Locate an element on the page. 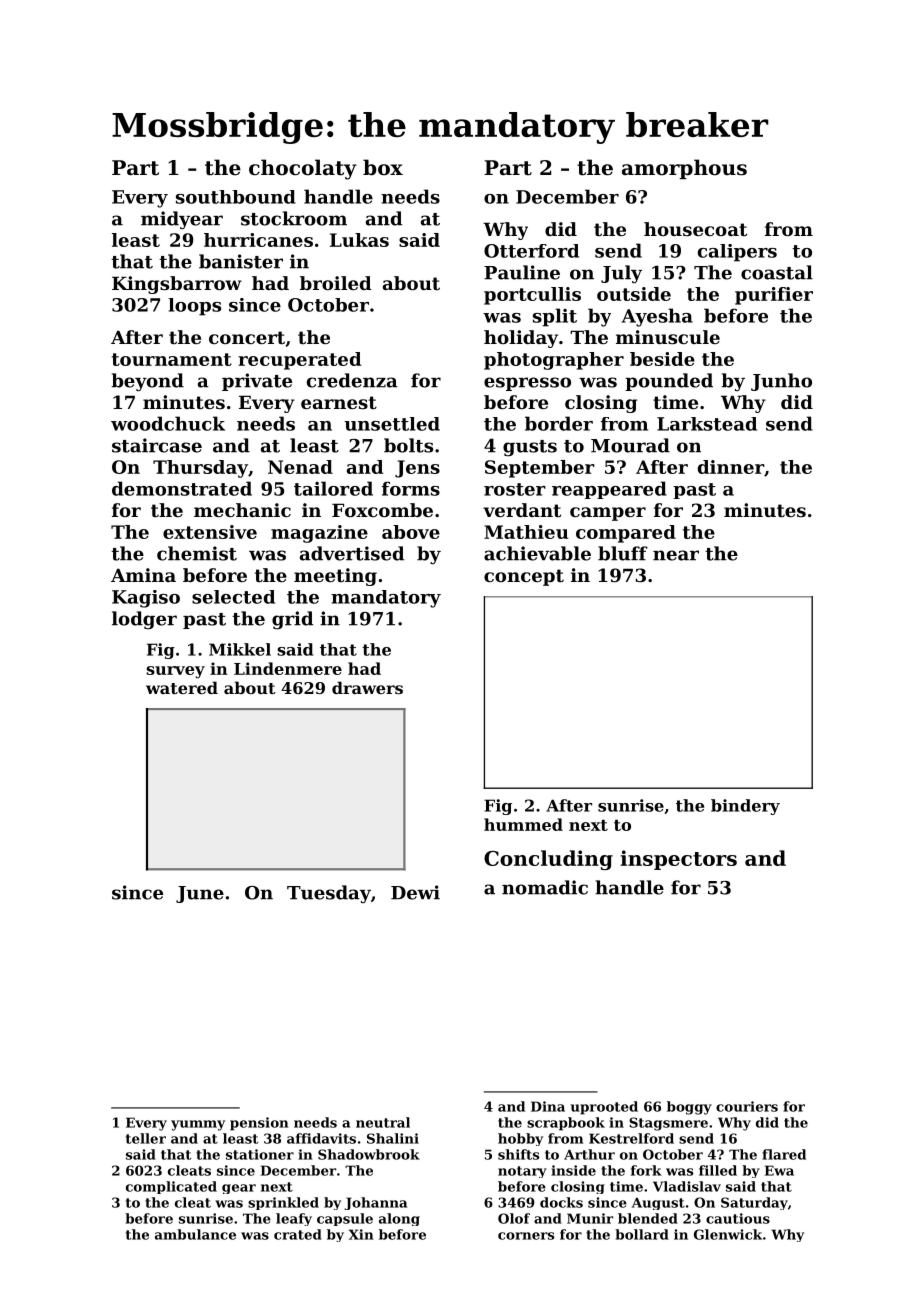 The width and height of the page is (924, 1311). teller is located at coordinates (146, 1138).
